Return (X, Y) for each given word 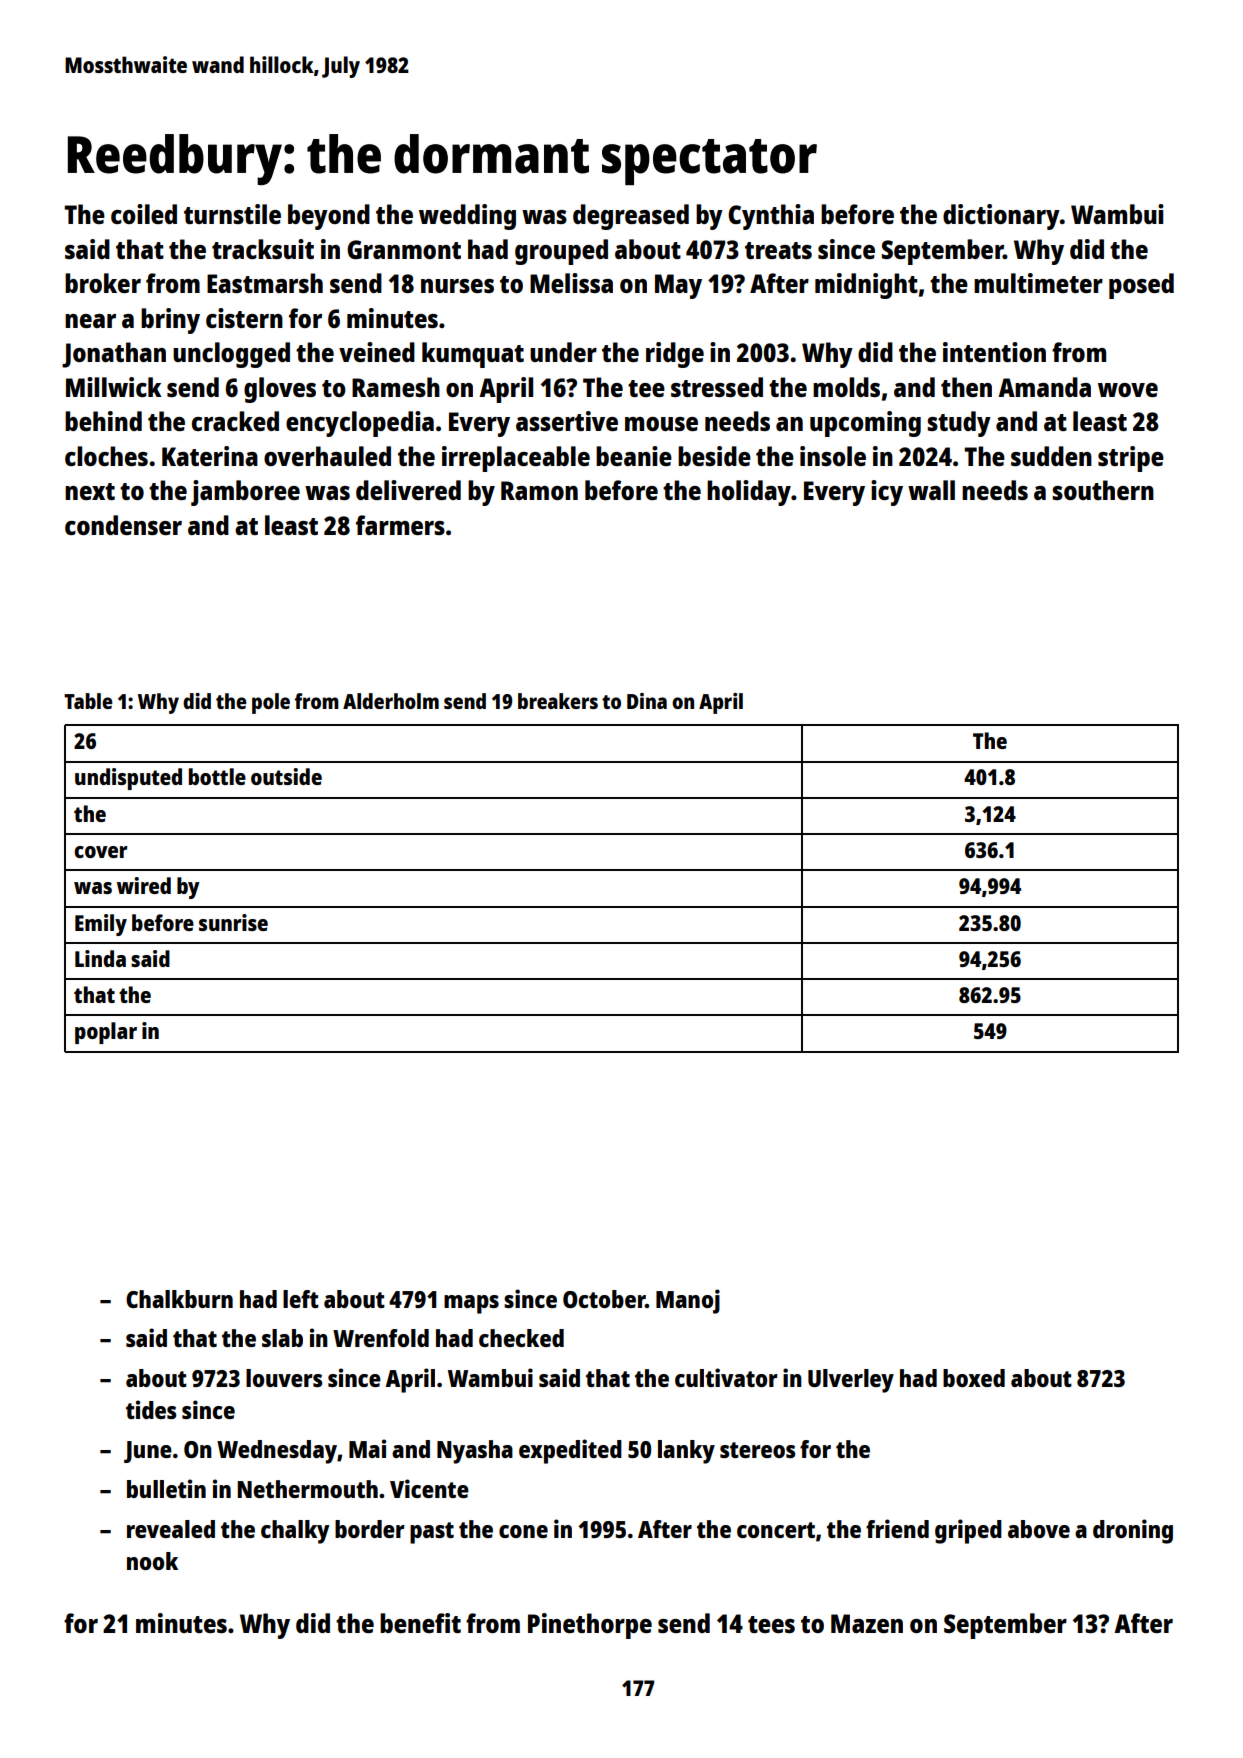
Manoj (688, 1301)
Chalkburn (179, 1299)
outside (286, 776)
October (604, 1299)
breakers (558, 701)
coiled (144, 214)
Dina (647, 701)
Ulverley (851, 1381)
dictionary (1001, 217)
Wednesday (277, 1452)
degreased (631, 217)
